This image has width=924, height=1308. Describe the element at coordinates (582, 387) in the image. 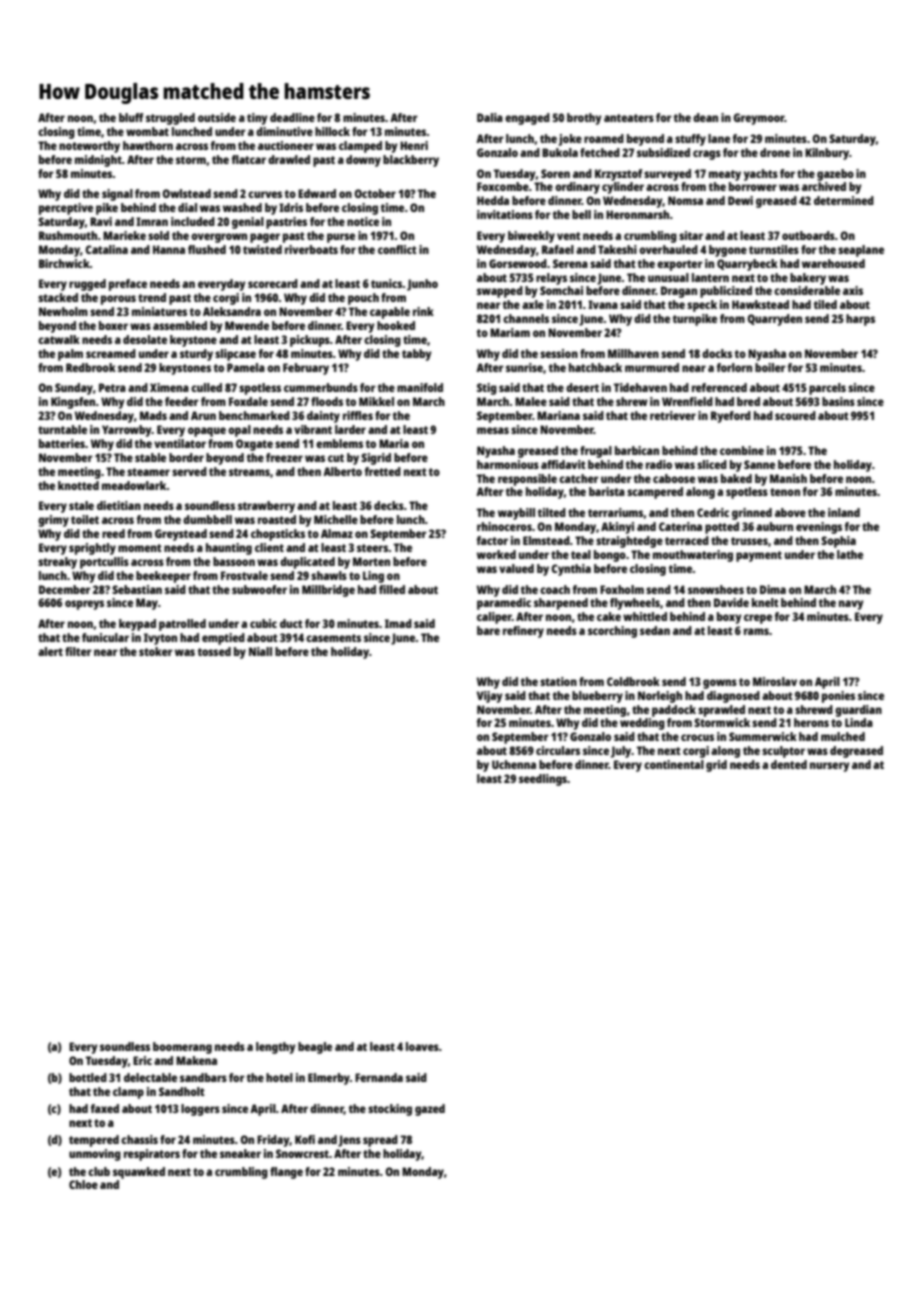

I see `desert` at that location.
